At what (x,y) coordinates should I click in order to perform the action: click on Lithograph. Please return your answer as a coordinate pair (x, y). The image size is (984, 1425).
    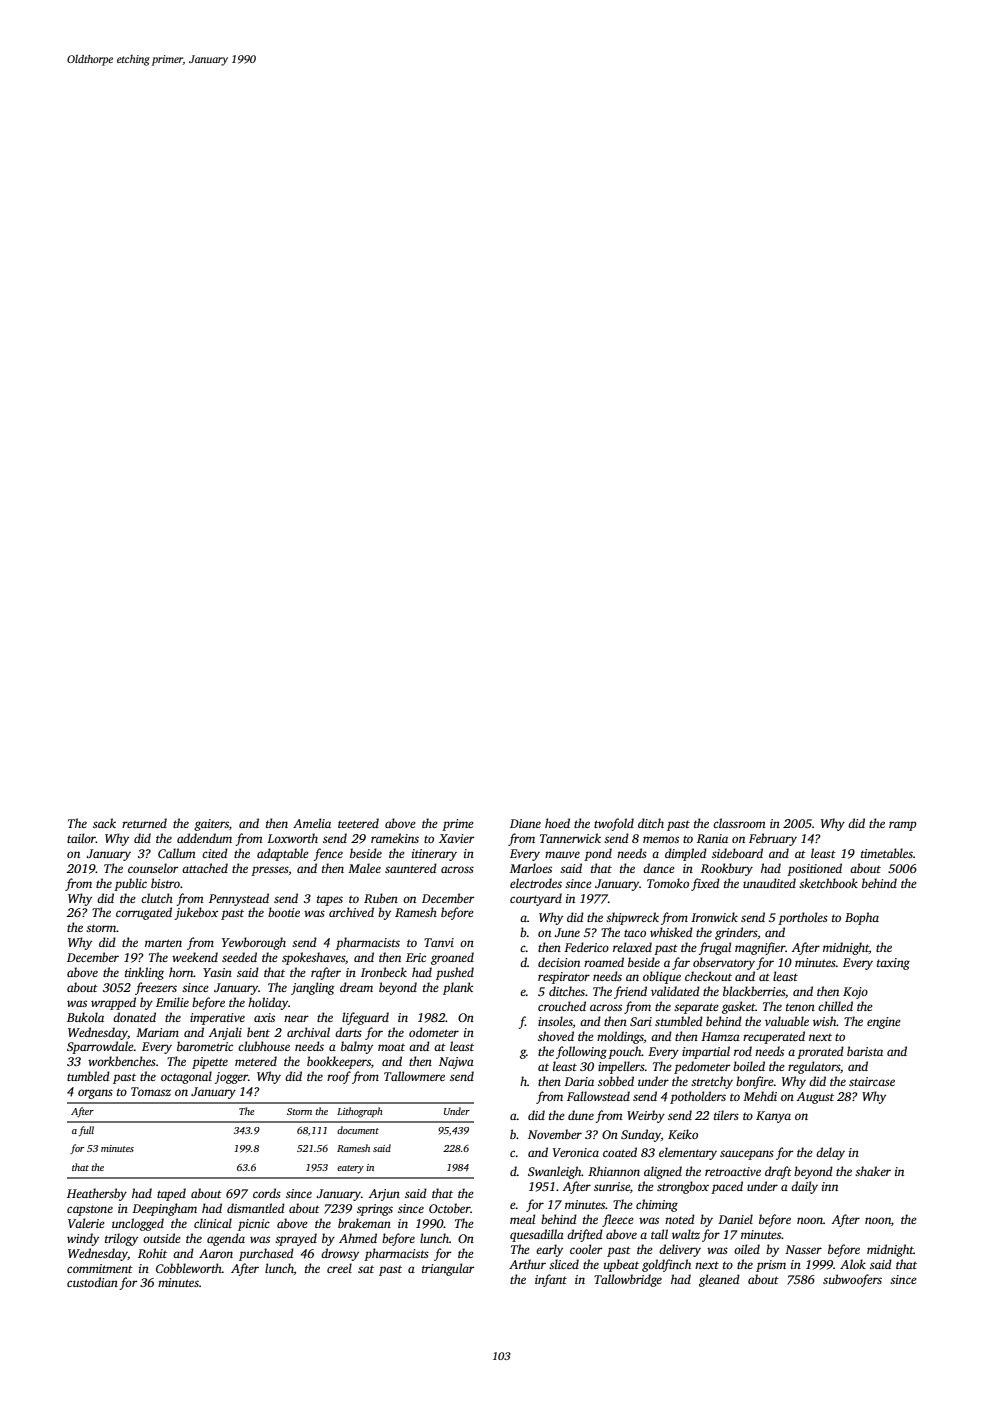
    Looking at the image, I should click on (360, 1112).
